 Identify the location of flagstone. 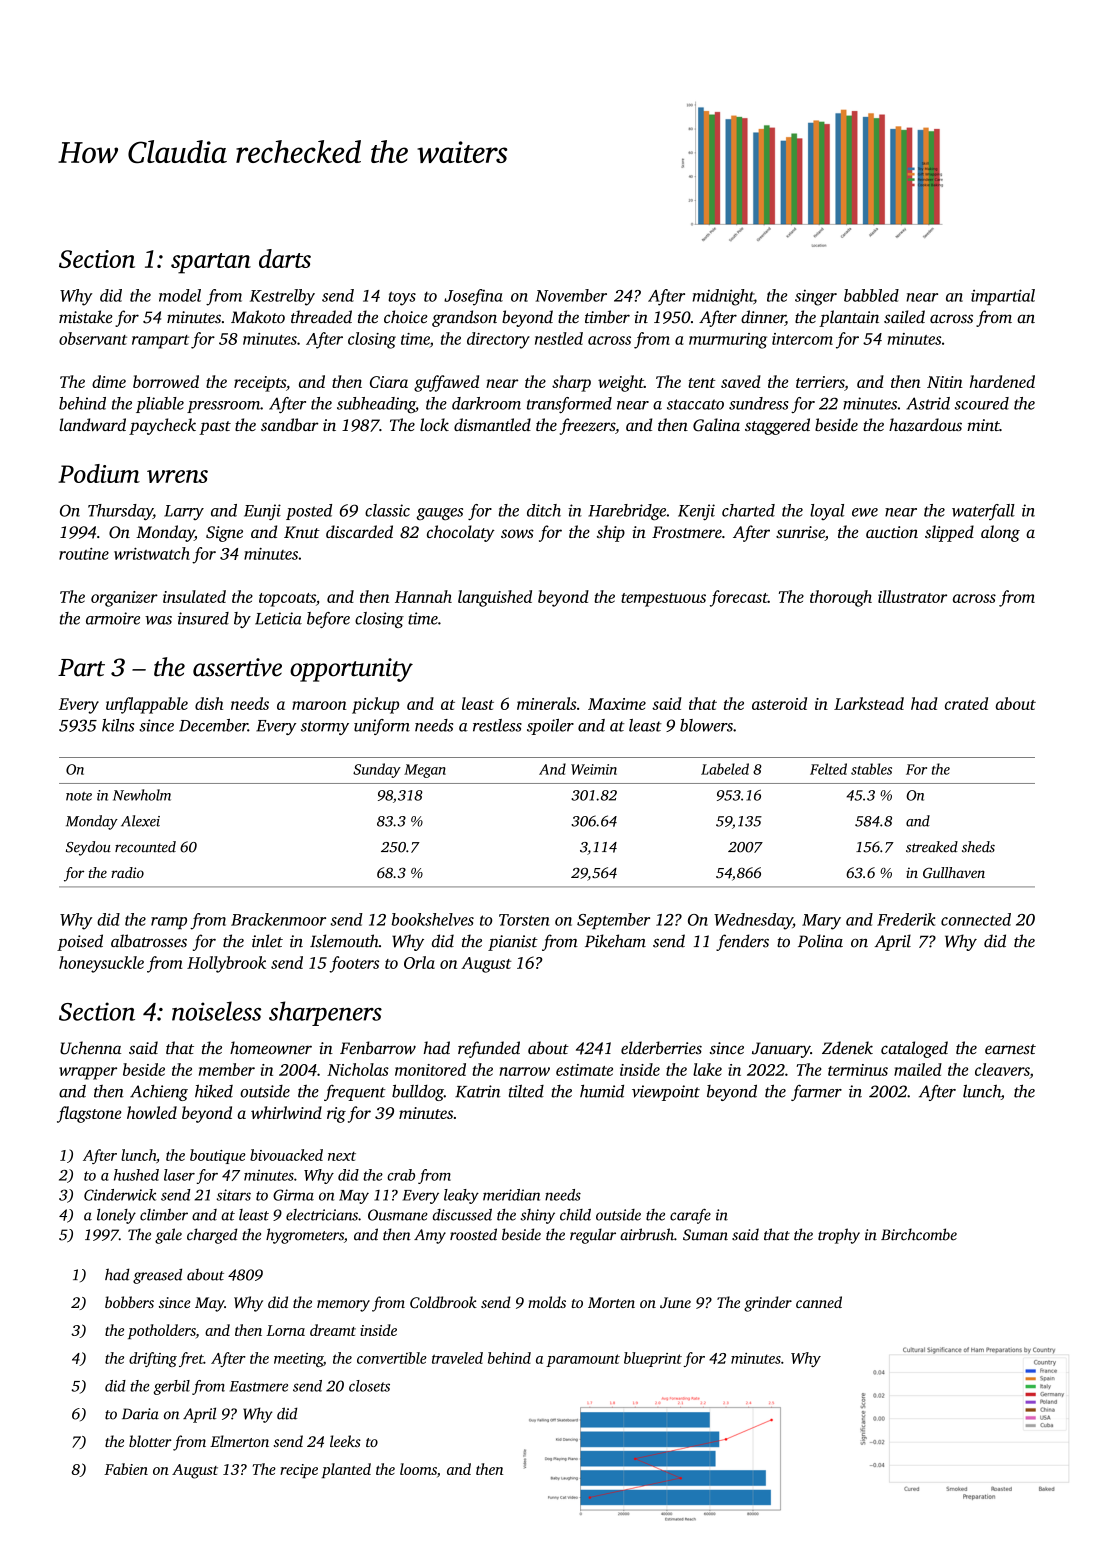
(89, 1114).
